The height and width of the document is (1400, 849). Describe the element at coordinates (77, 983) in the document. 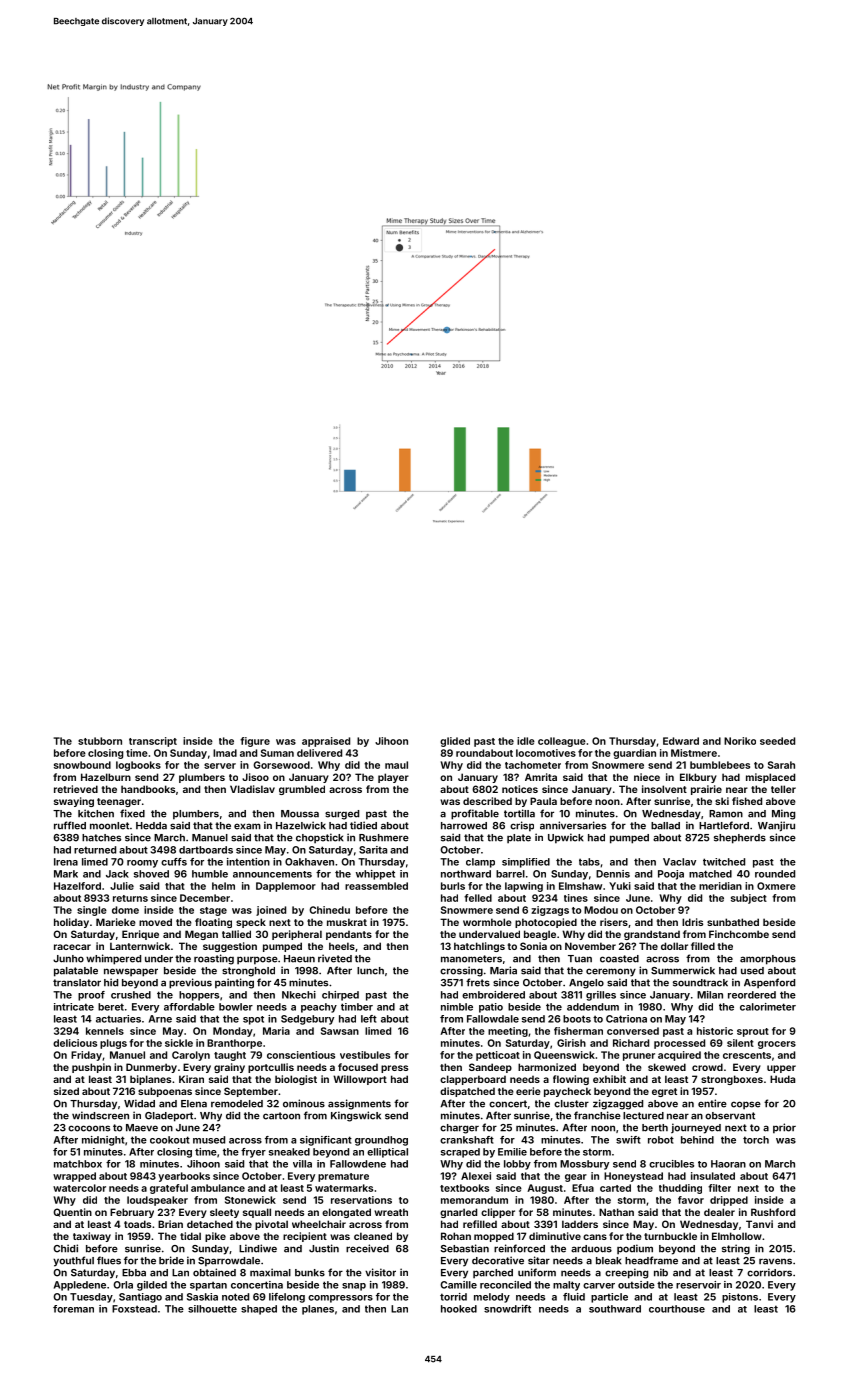

I see `translator` at that location.
